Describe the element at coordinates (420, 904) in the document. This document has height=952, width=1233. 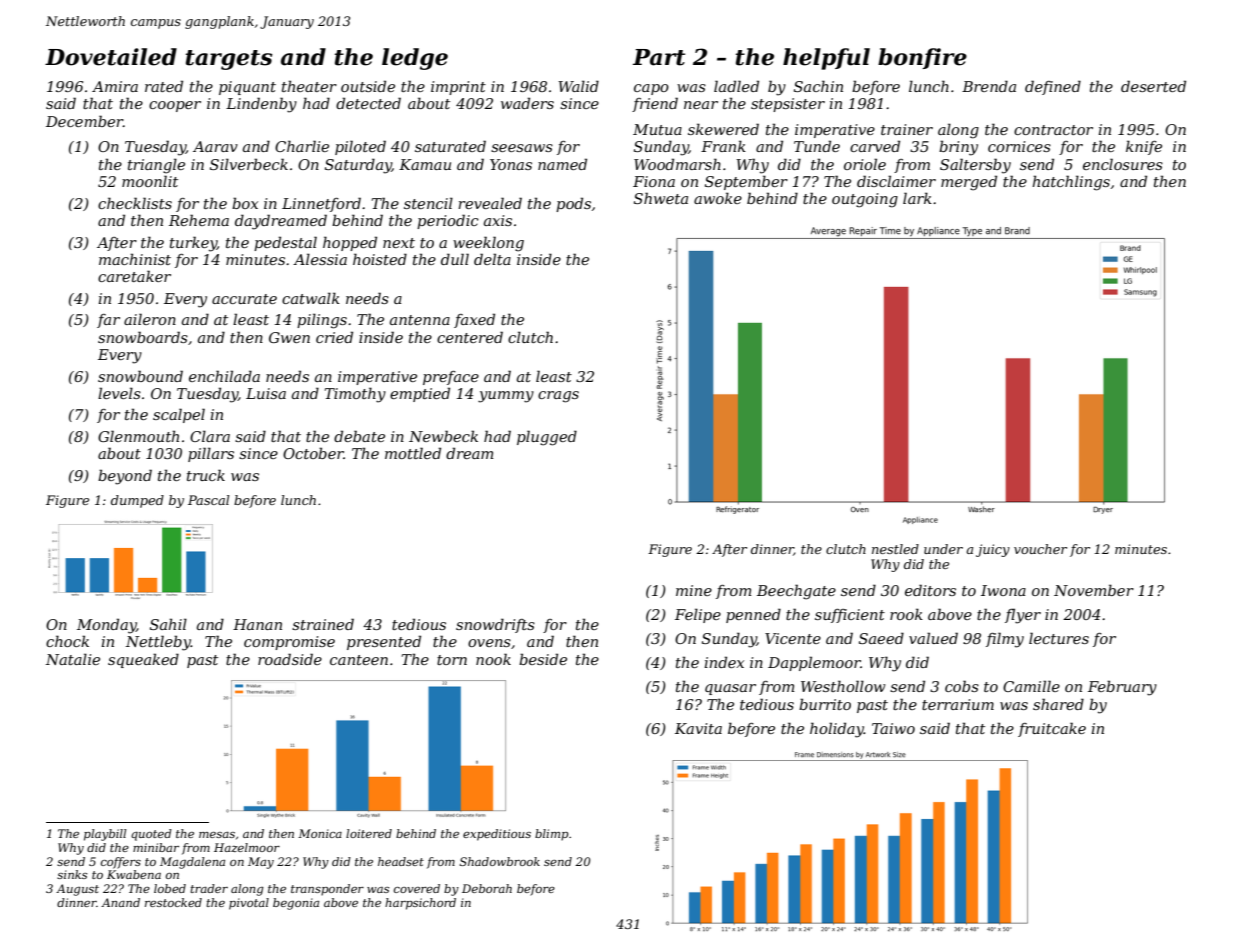
I see `harpsichord` at that location.
